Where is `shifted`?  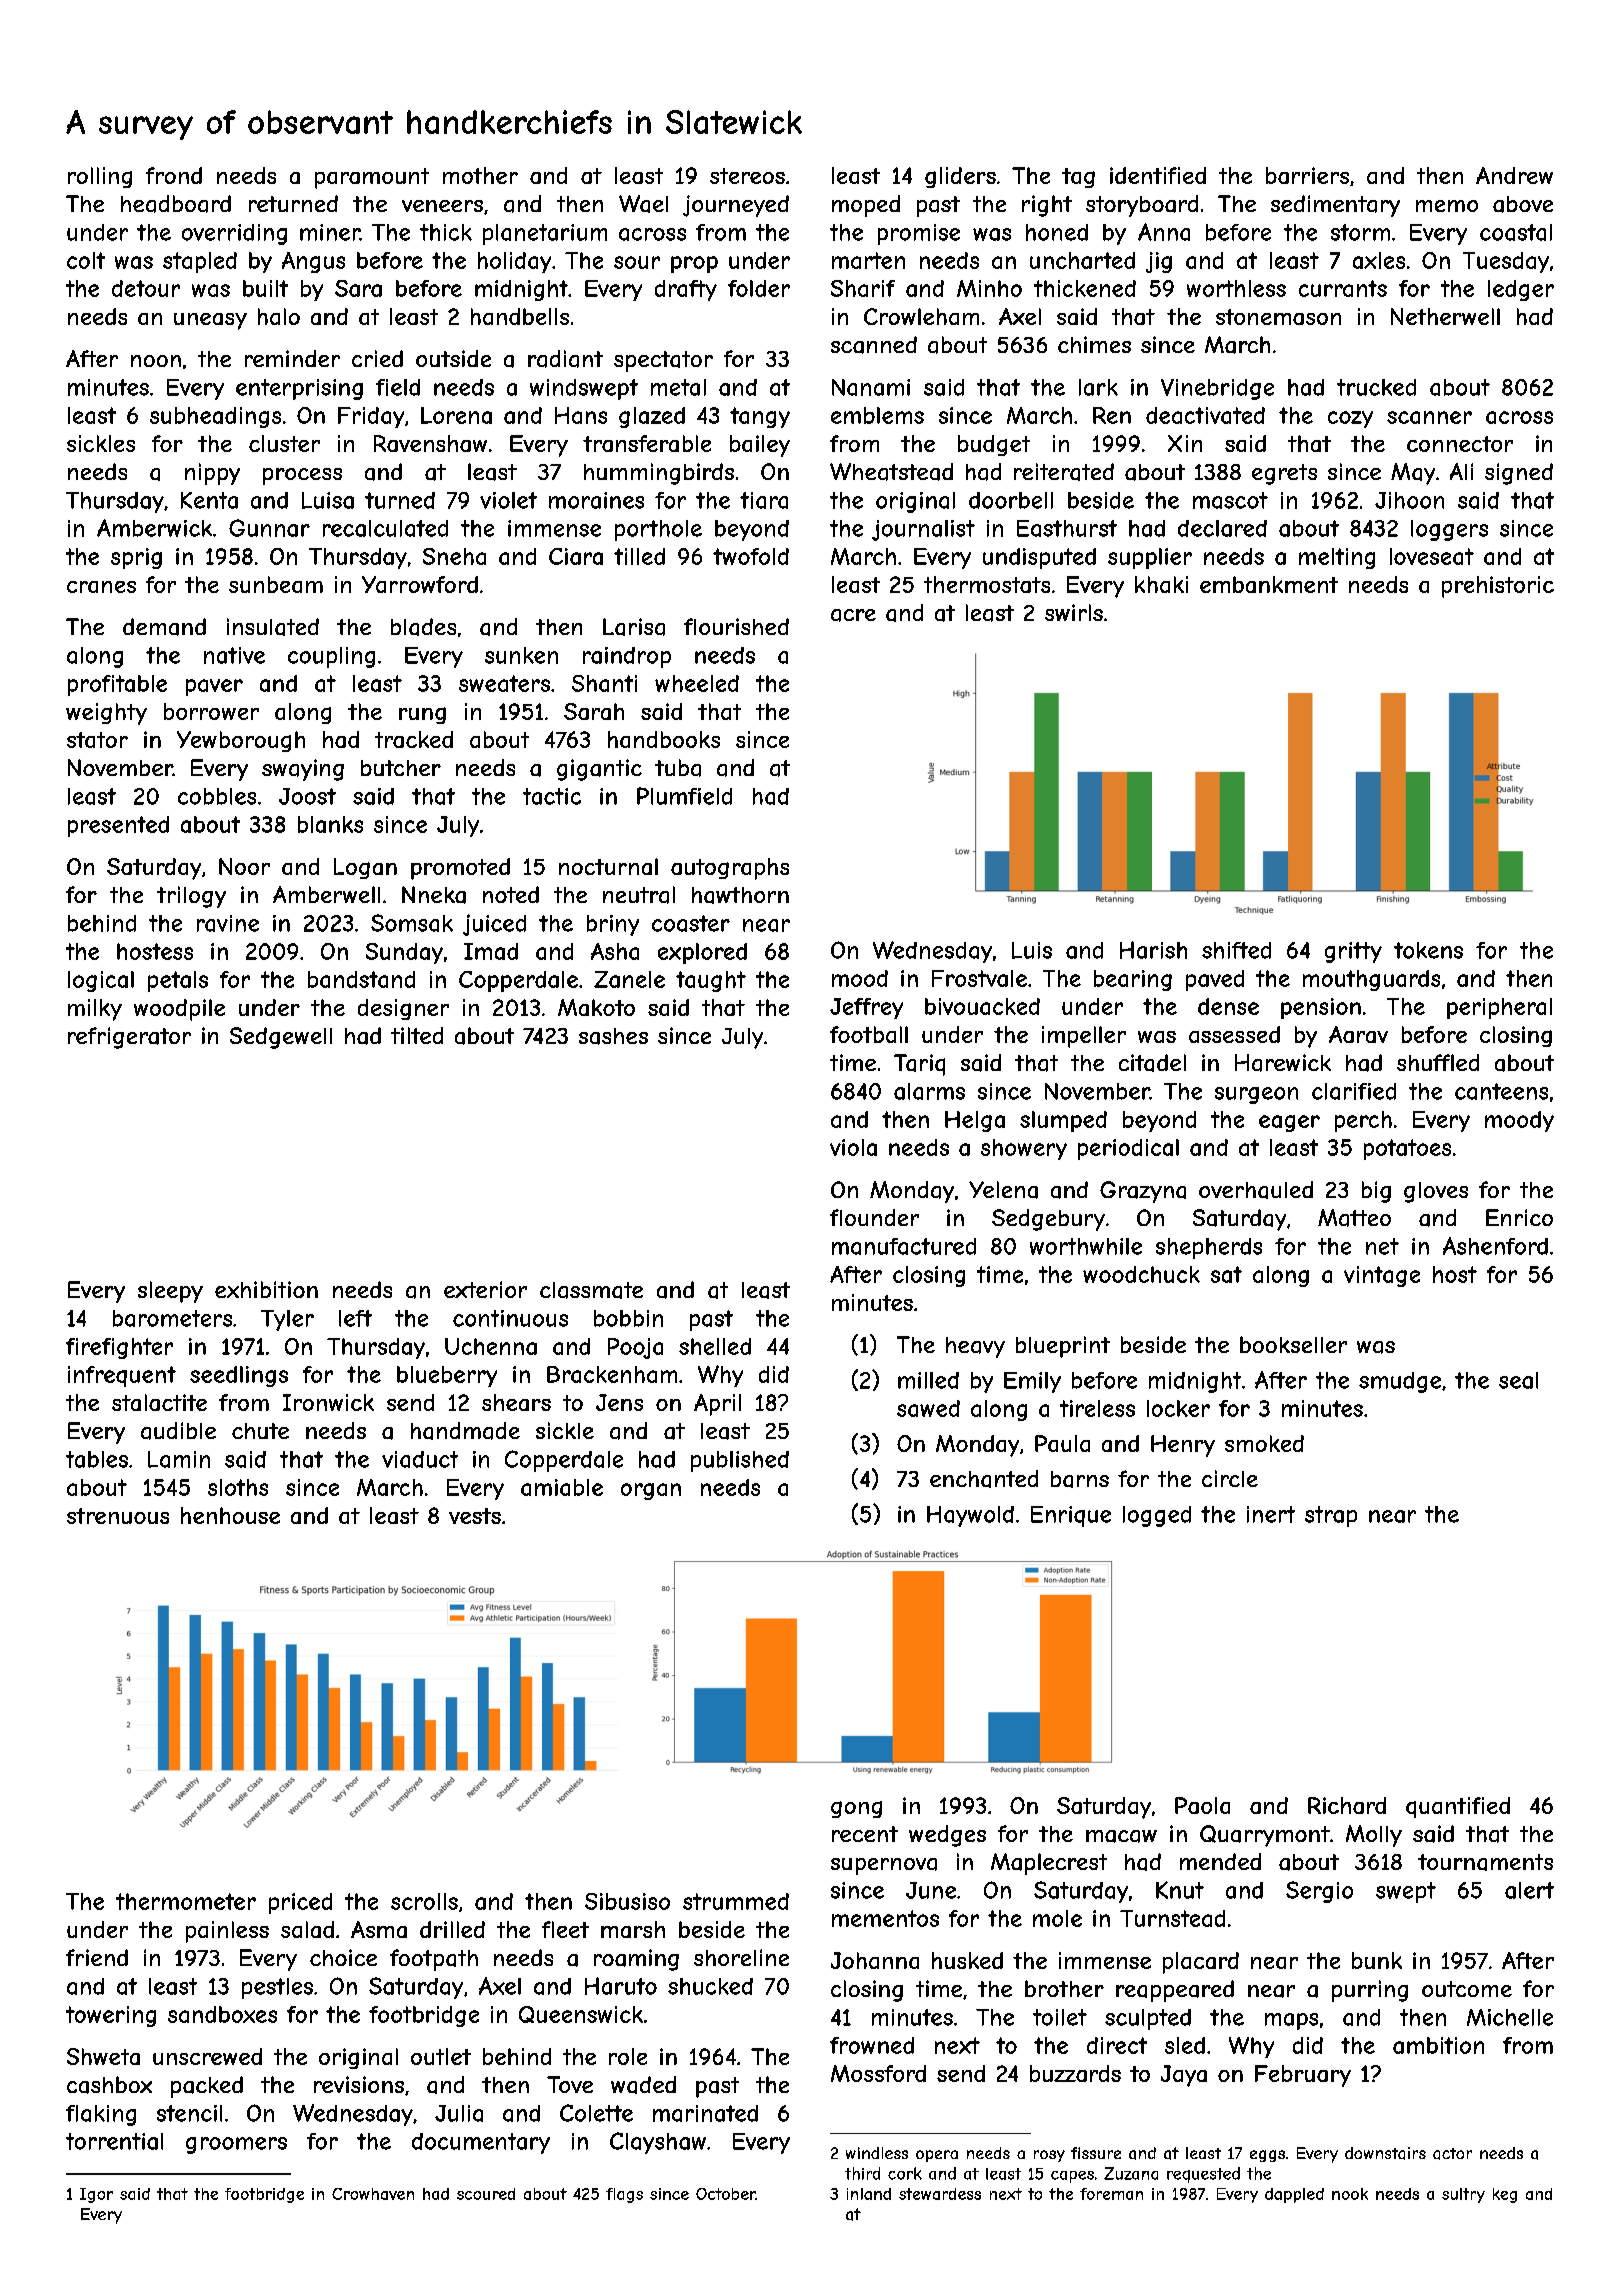 shifted is located at coordinates (1236, 950).
